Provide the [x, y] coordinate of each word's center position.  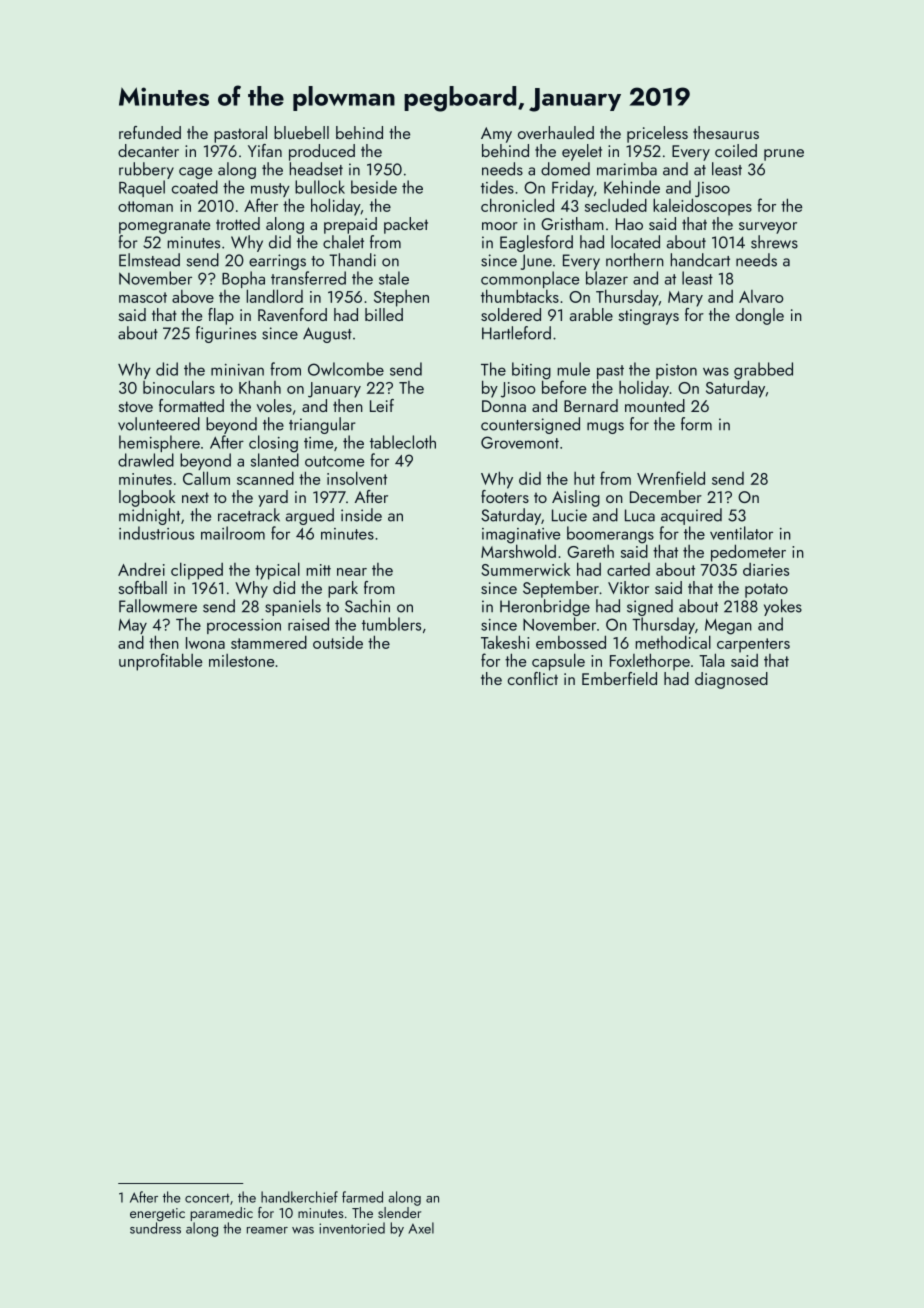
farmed [362, 1197]
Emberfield [619, 678]
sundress [155, 1228]
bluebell [301, 132]
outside [338, 642]
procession [244, 626]
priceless [657, 134]
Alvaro [761, 296]
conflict [533, 678]
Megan [728, 627]
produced [322, 152]
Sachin [367, 606]
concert [207, 1198]
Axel [421, 1228]
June [536, 262]
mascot [143, 297]
